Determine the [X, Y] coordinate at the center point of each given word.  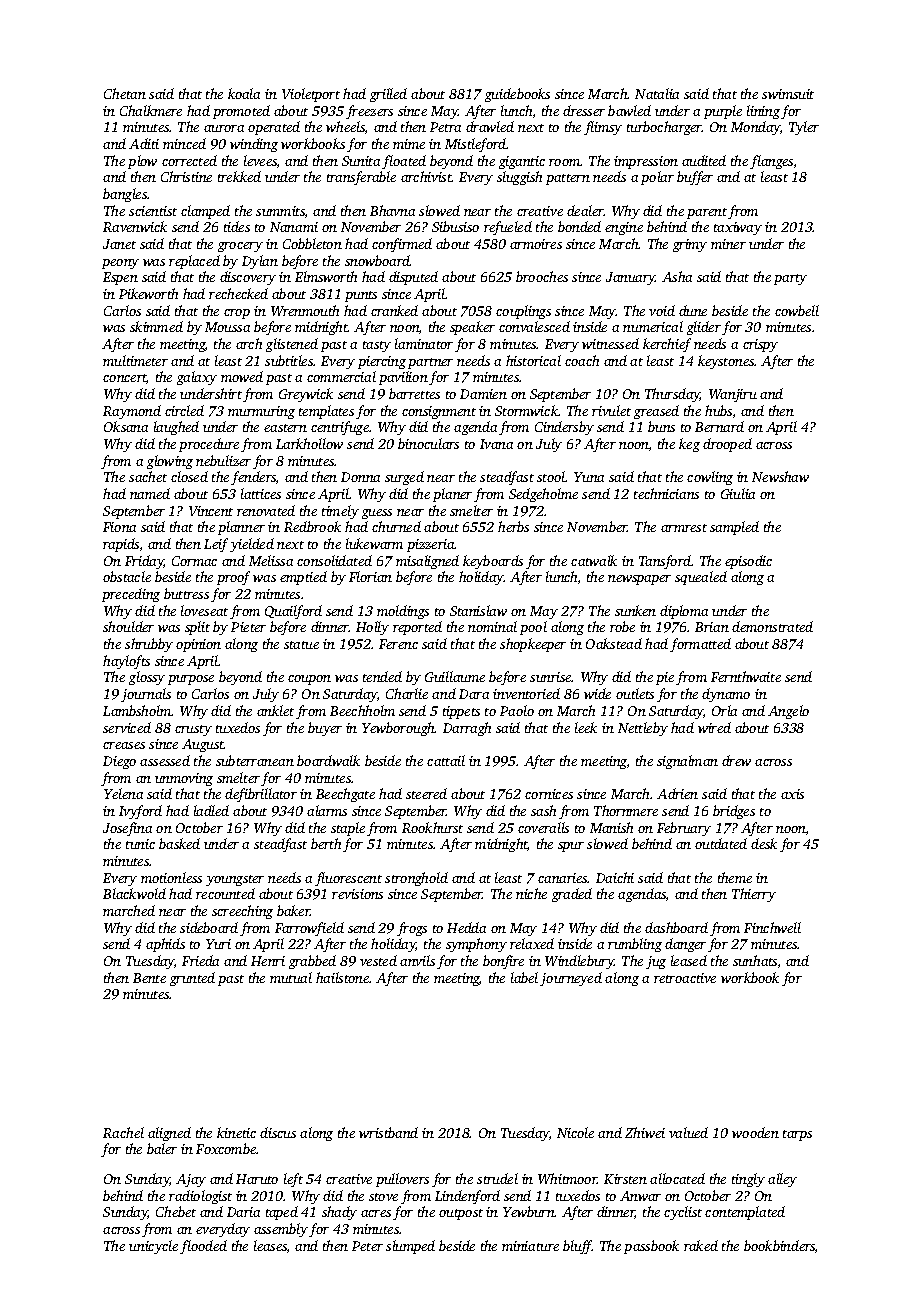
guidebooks [517, 95]
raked [701, 1245]
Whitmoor [567, 1178]
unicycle [153, 1247]
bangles [125, 195]
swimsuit [788, 94]
